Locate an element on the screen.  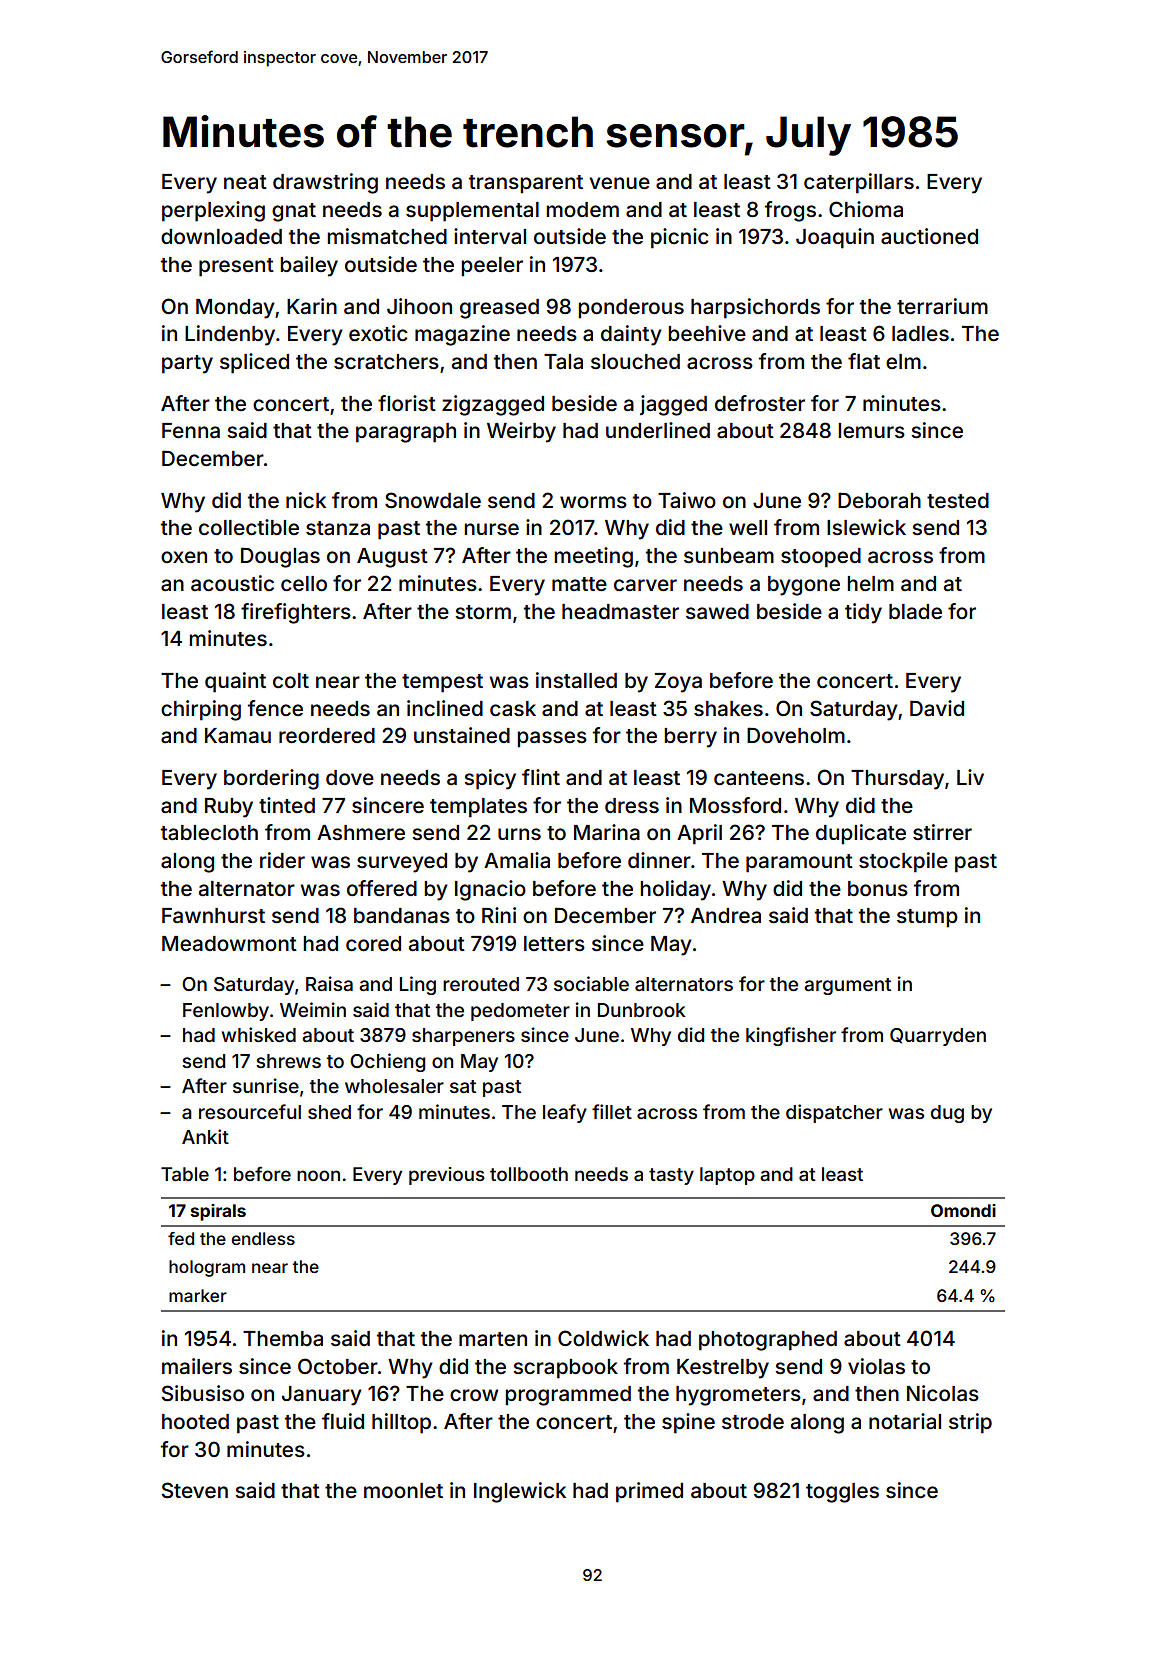
hilltop is located at coordinates (401, 1423).
